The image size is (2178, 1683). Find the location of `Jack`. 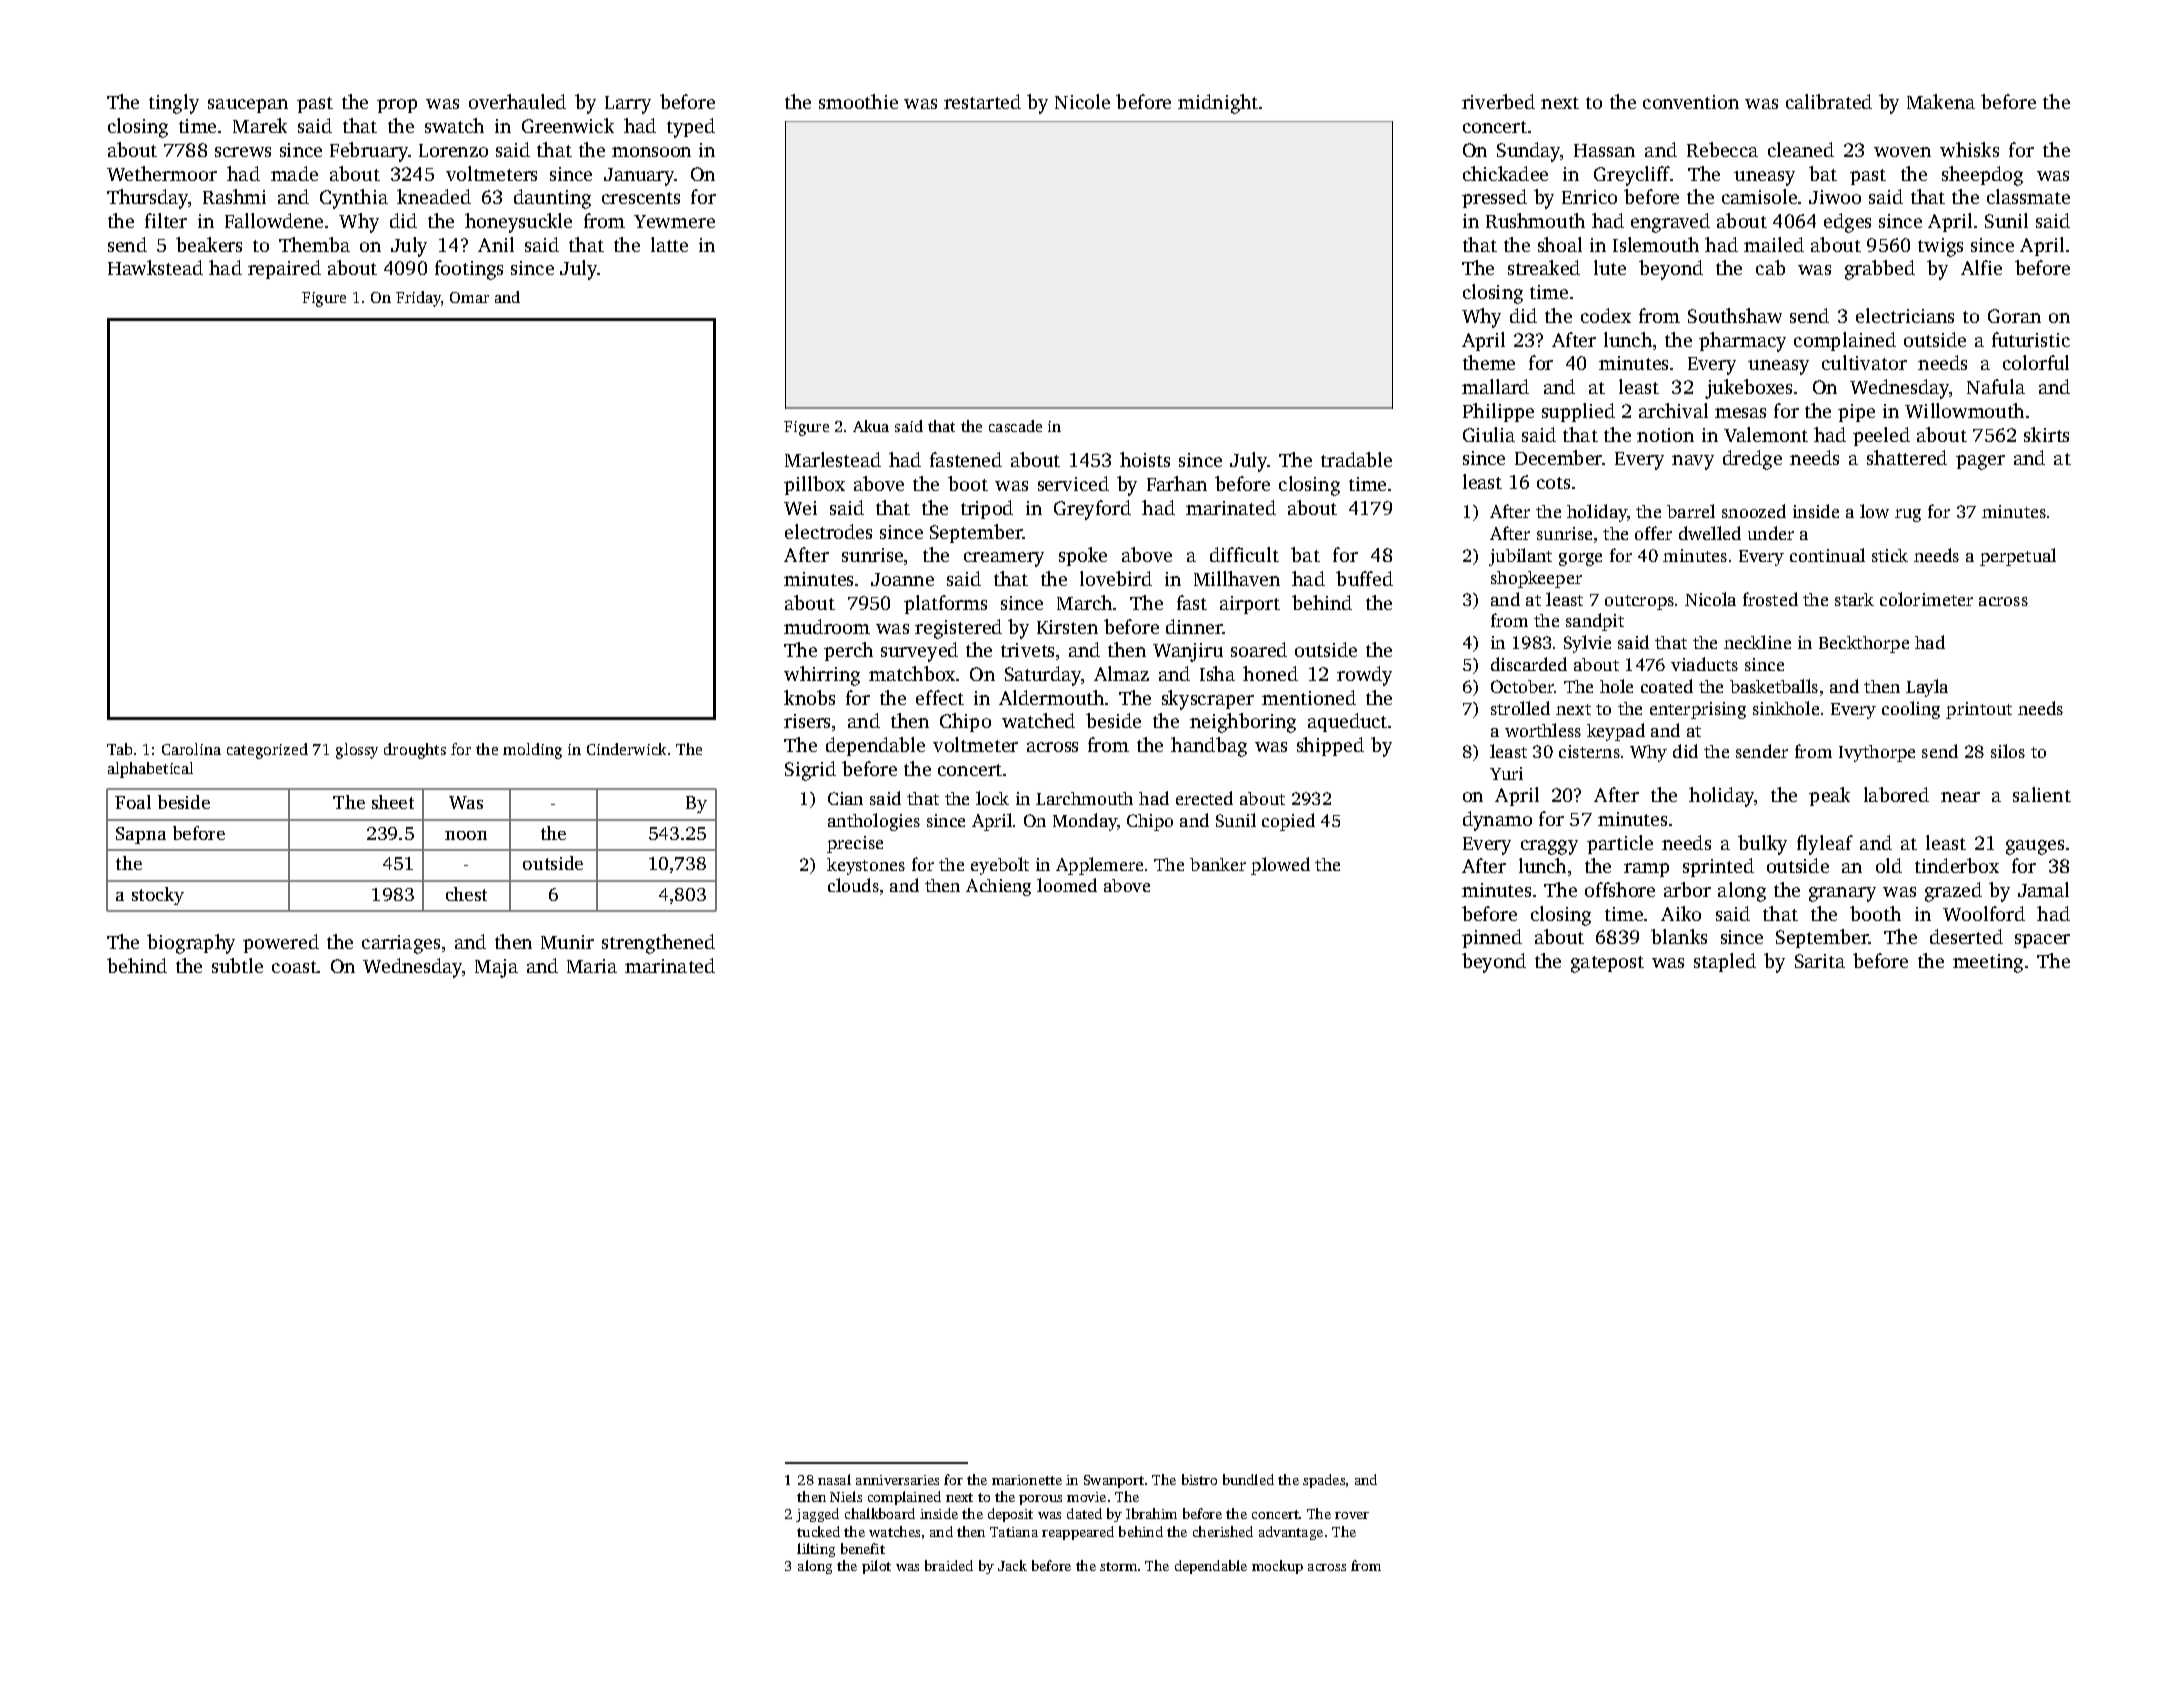

Jack is located at coordinates (1012, 1565).
